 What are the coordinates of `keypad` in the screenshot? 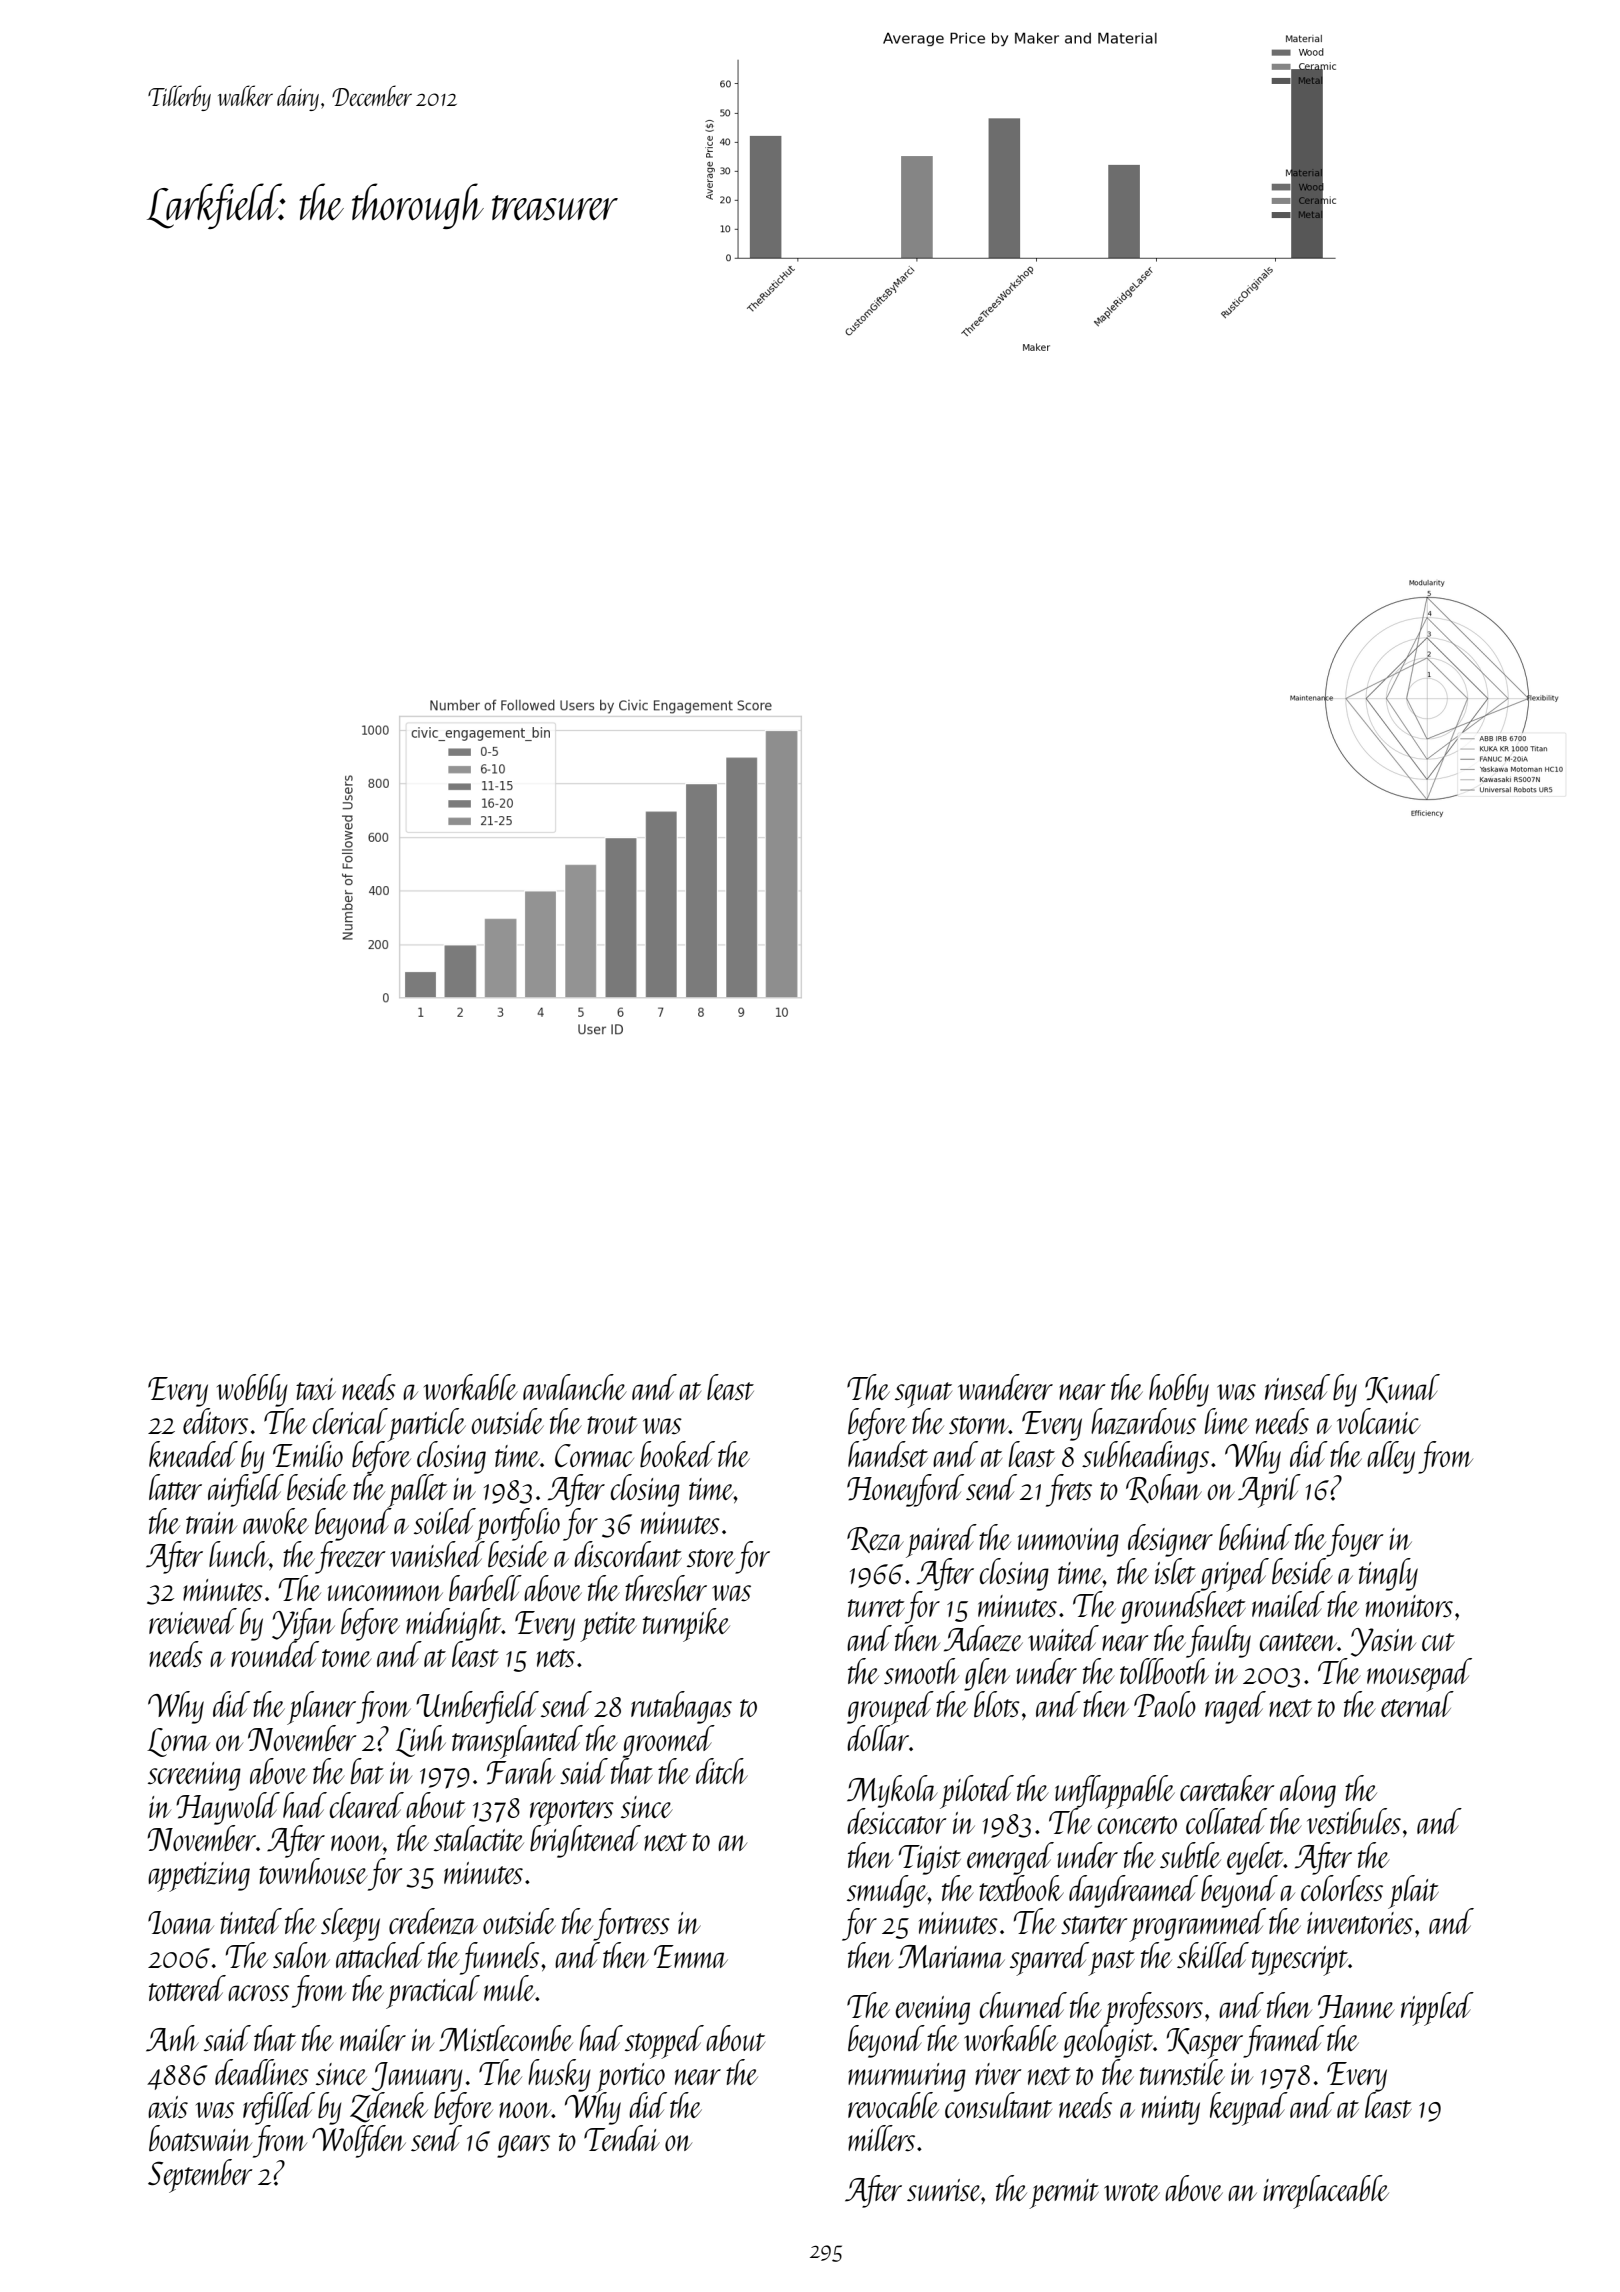 It's located at (1249, 2109).
